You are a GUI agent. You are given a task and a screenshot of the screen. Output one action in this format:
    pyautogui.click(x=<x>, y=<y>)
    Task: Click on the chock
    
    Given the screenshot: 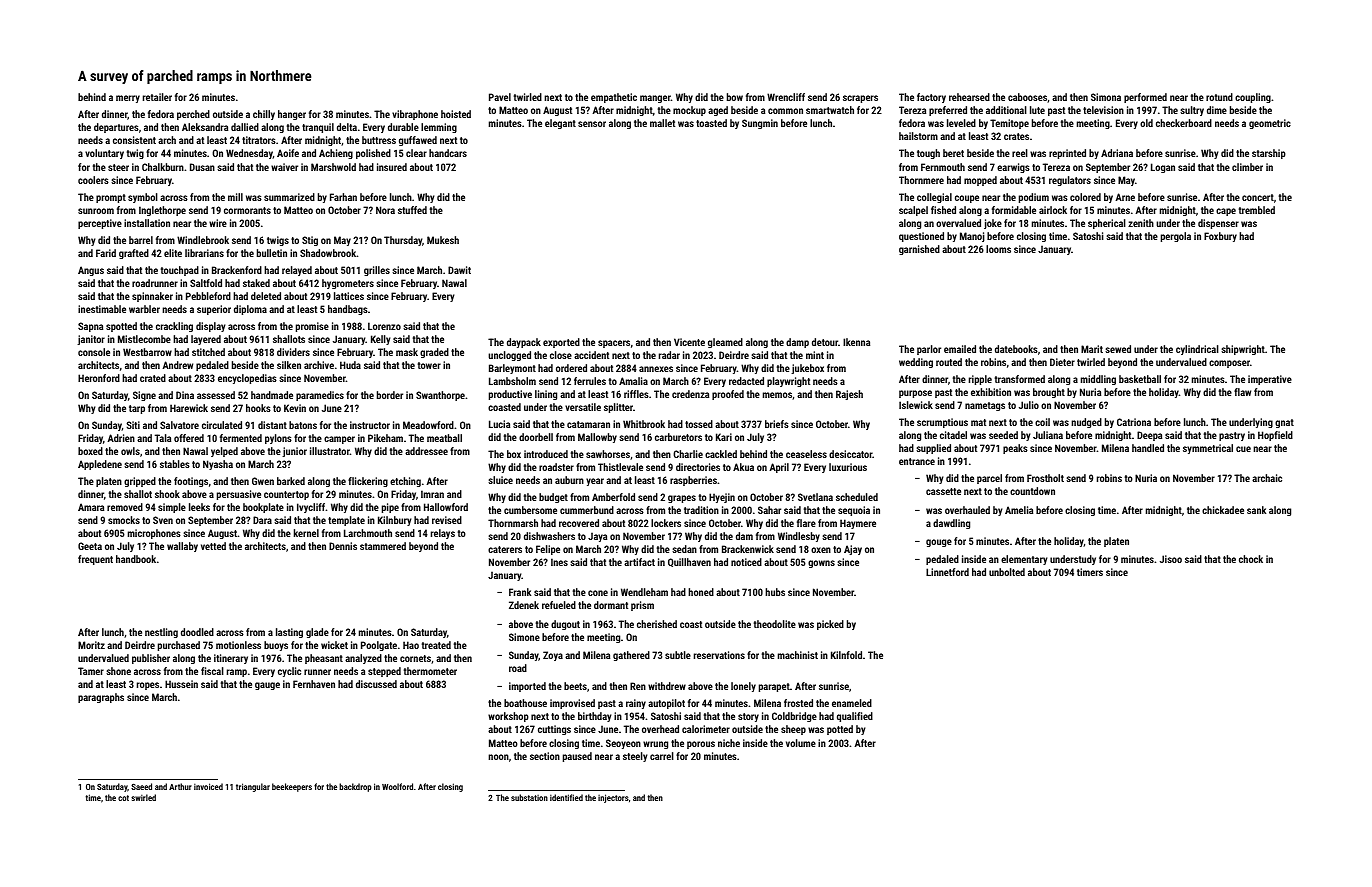 What is the action you would take?
    pyautogui.click(x=1251, y=559)
